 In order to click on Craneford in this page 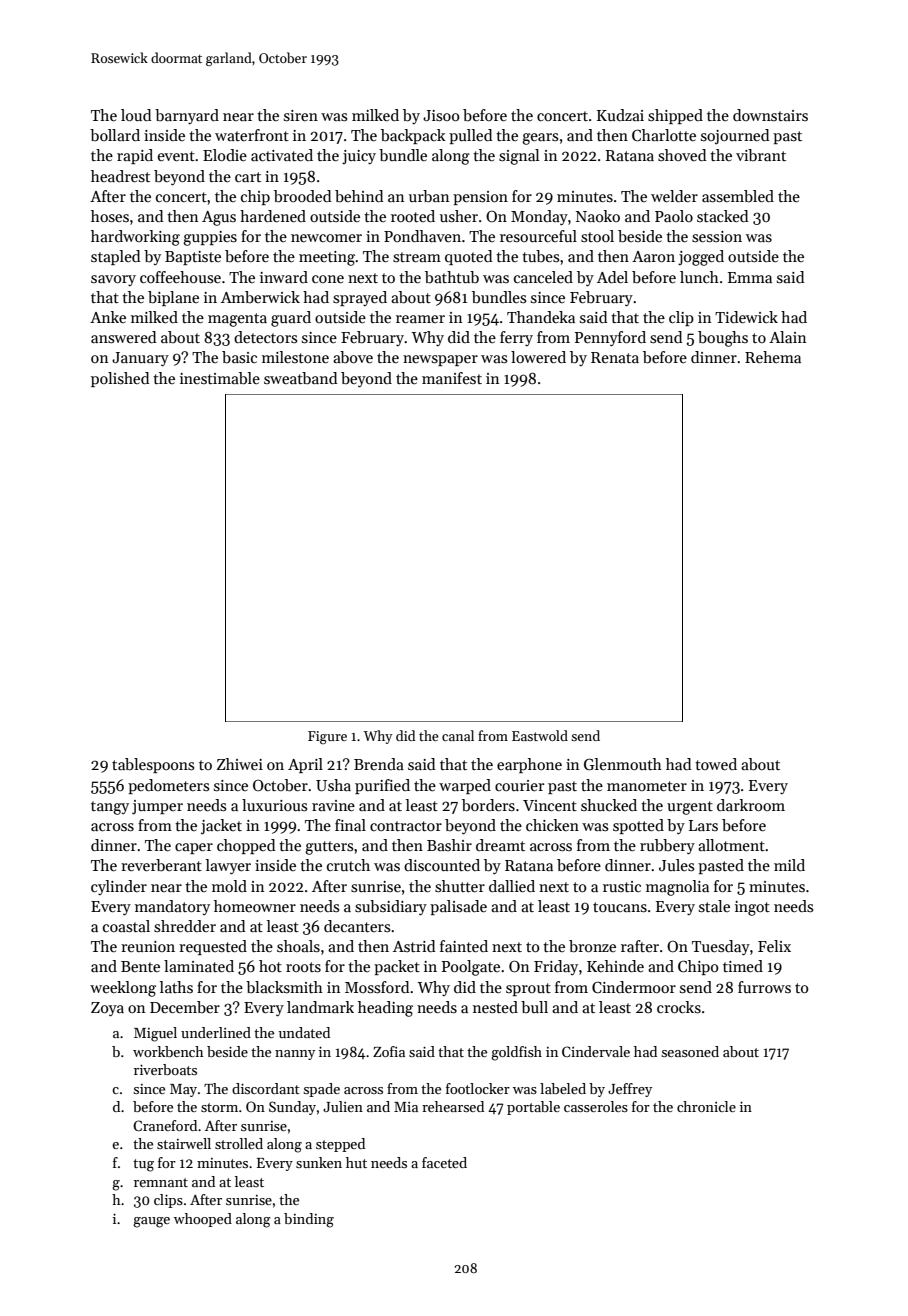, I will do `click(165, 1125)`.
